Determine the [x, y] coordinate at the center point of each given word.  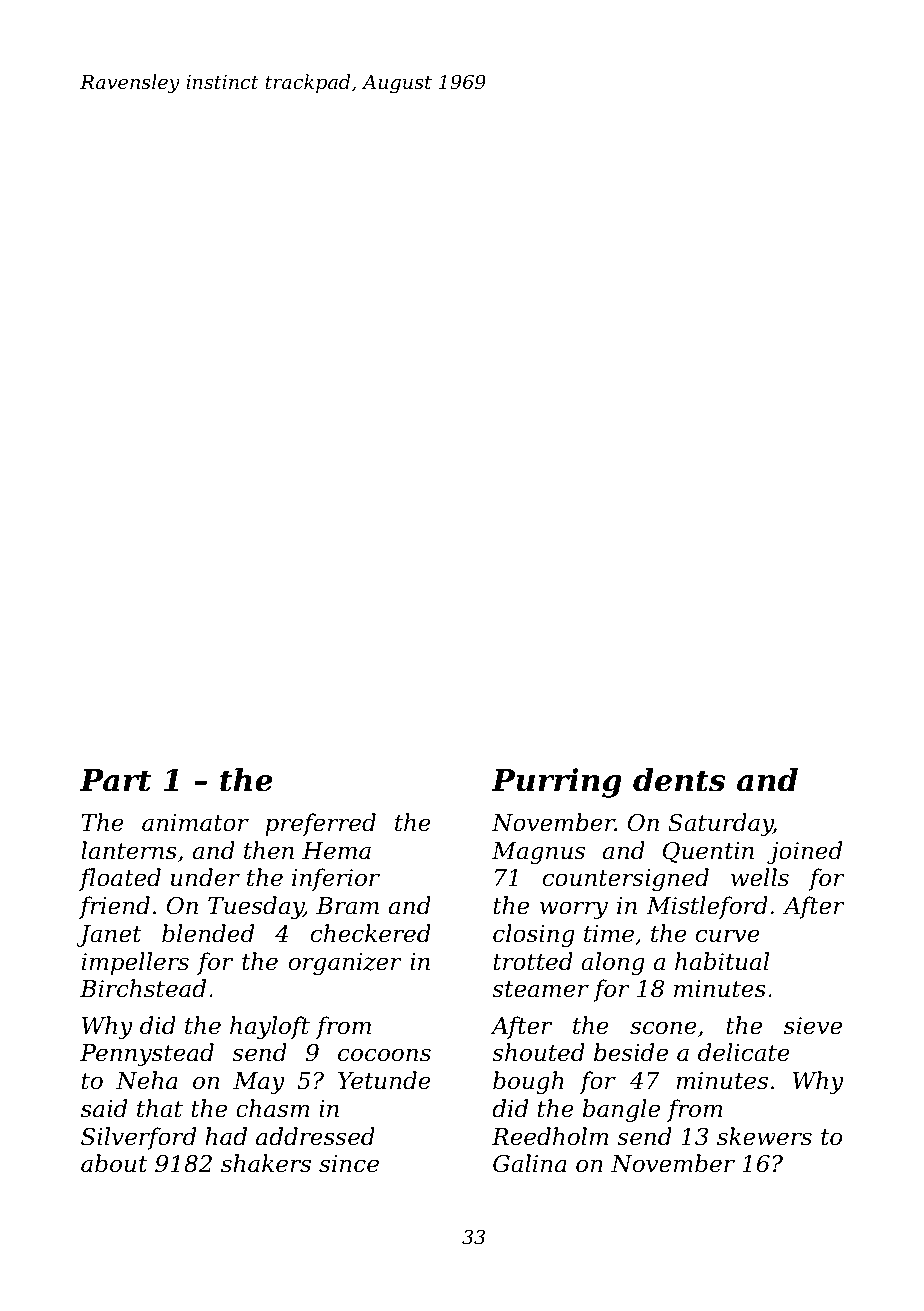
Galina [530, 1163]
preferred [320, 824]
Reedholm [550, 1136]
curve [728, 936]
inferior [336, 879]
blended [208, 933]
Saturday [720, 824]
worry [574, 910]
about [114, 1163]
